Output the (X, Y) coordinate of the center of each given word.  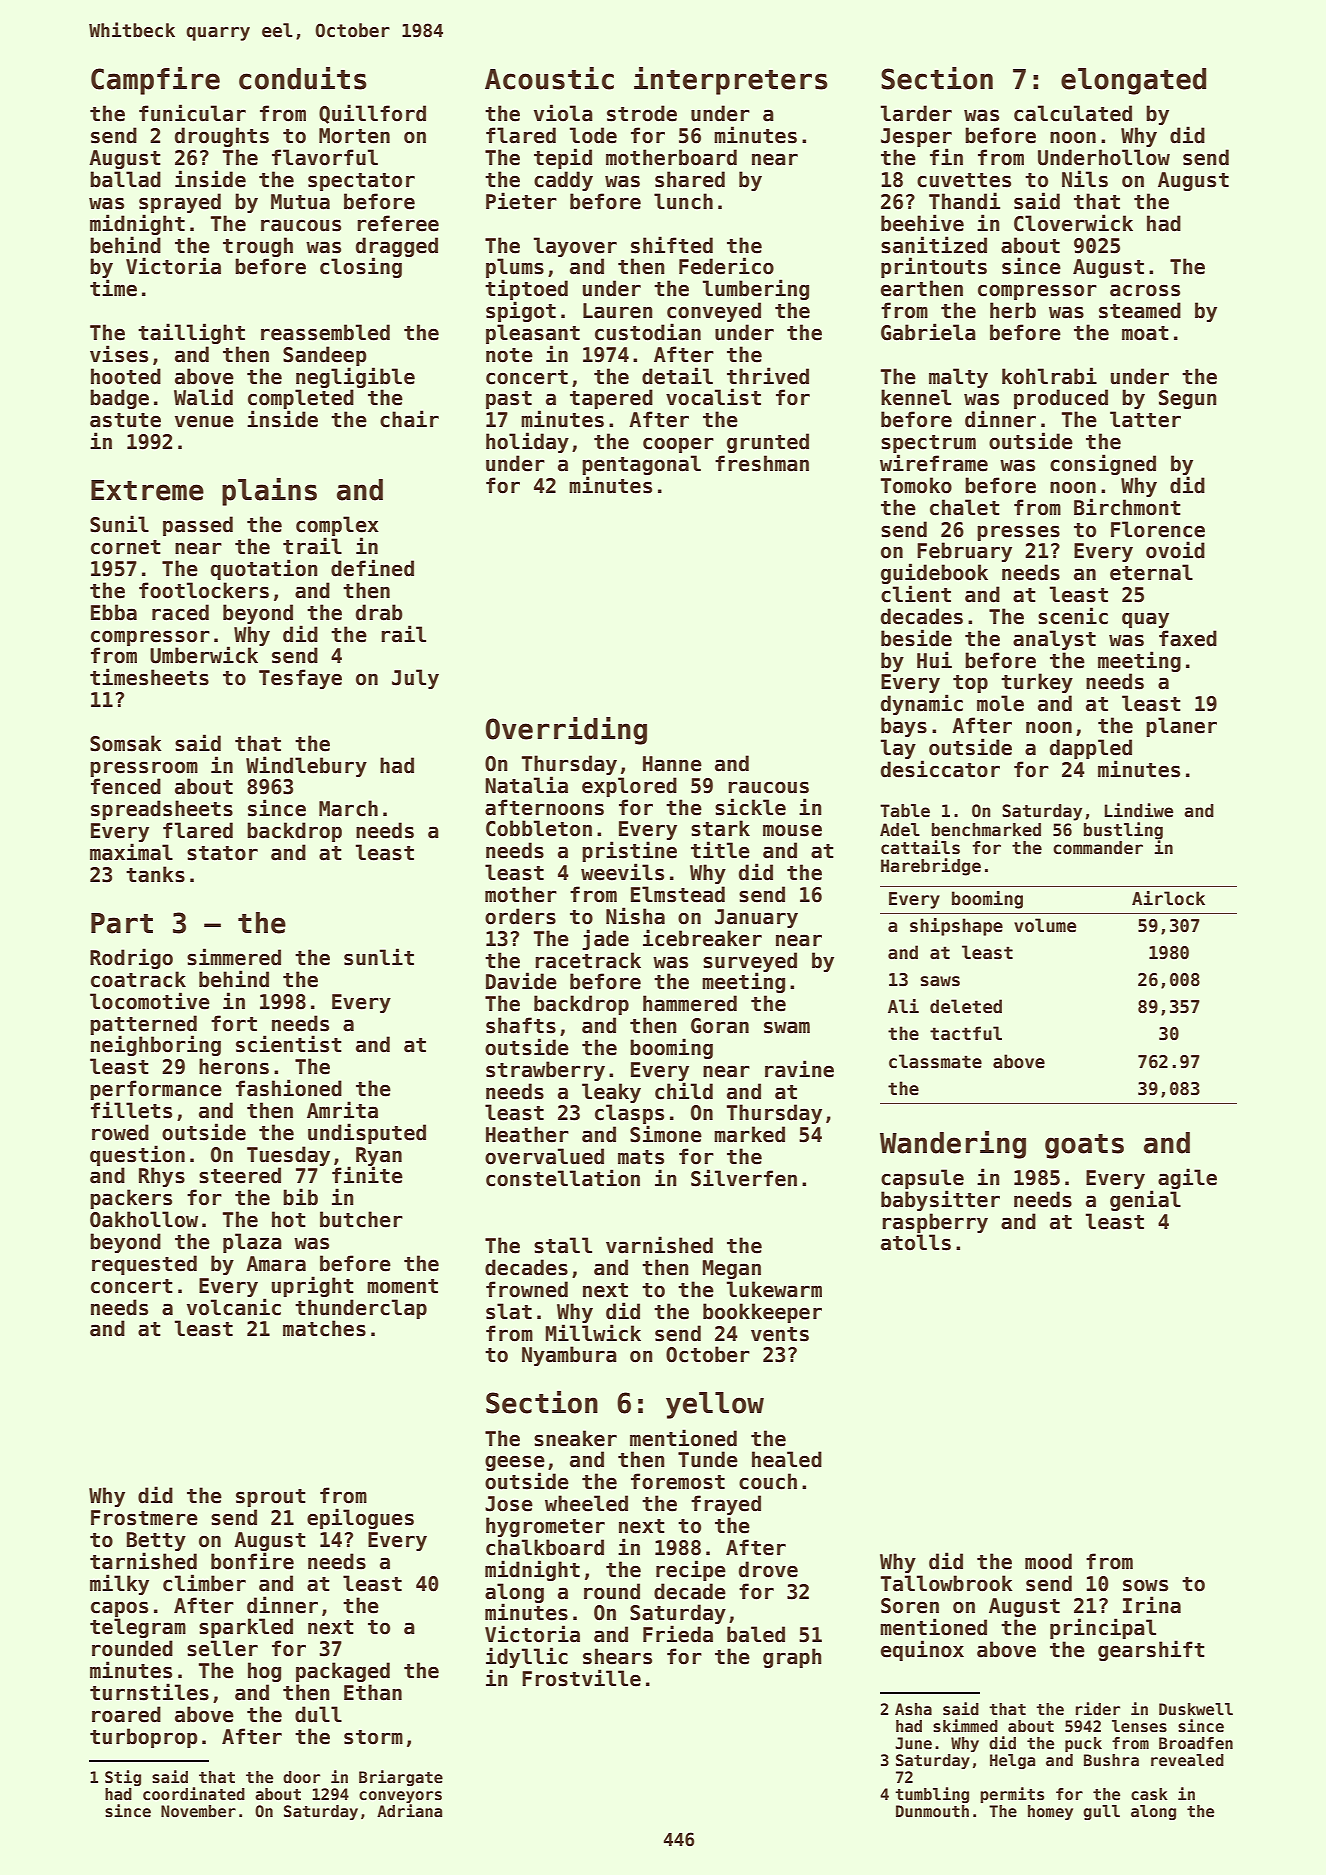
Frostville (581, 1678)
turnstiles (149, 1692)
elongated (1133, 81)
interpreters (731, 81)
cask (1149, 1794)
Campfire (155, 81)
